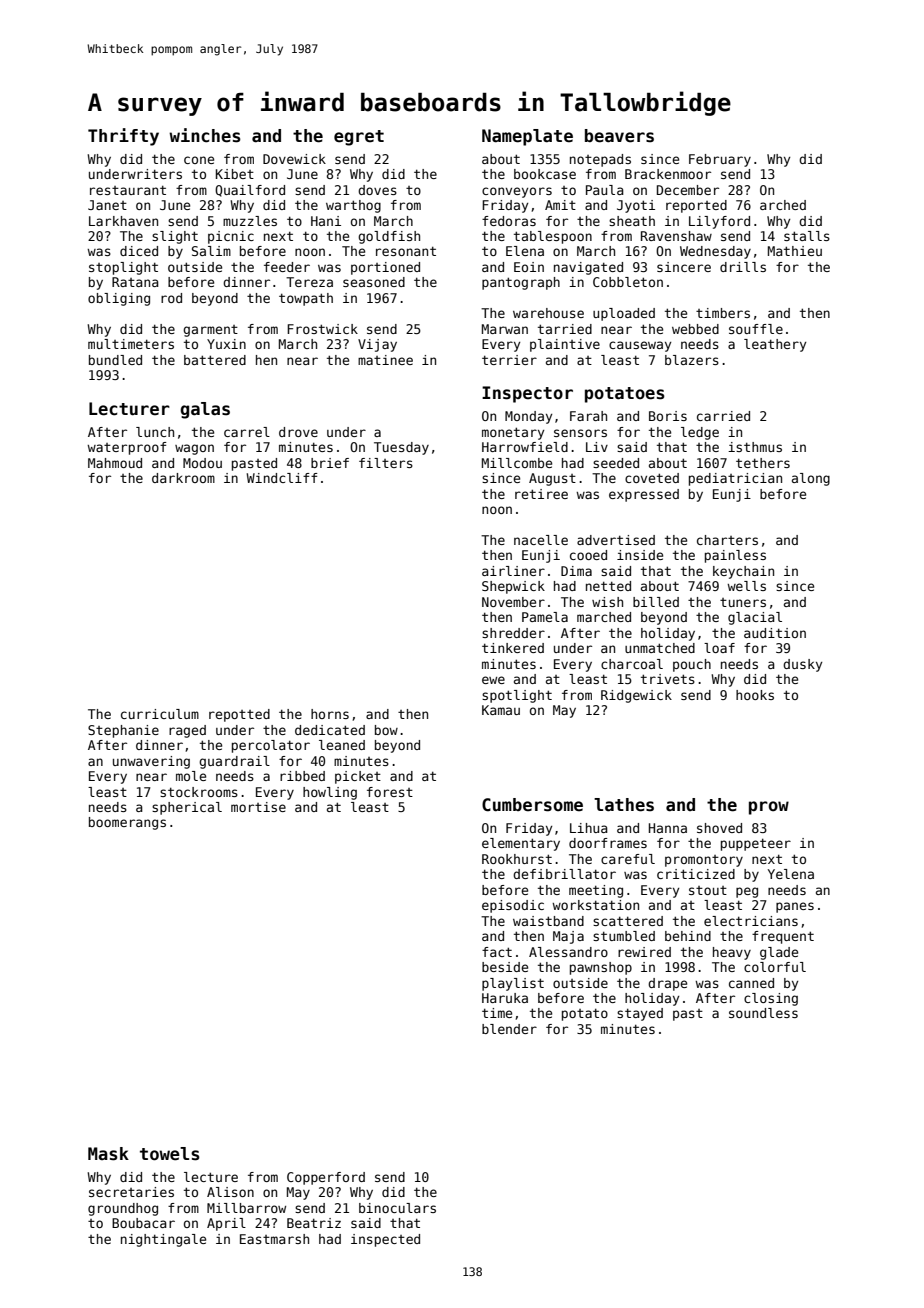  I want to click on April, so click(226, 1224).
